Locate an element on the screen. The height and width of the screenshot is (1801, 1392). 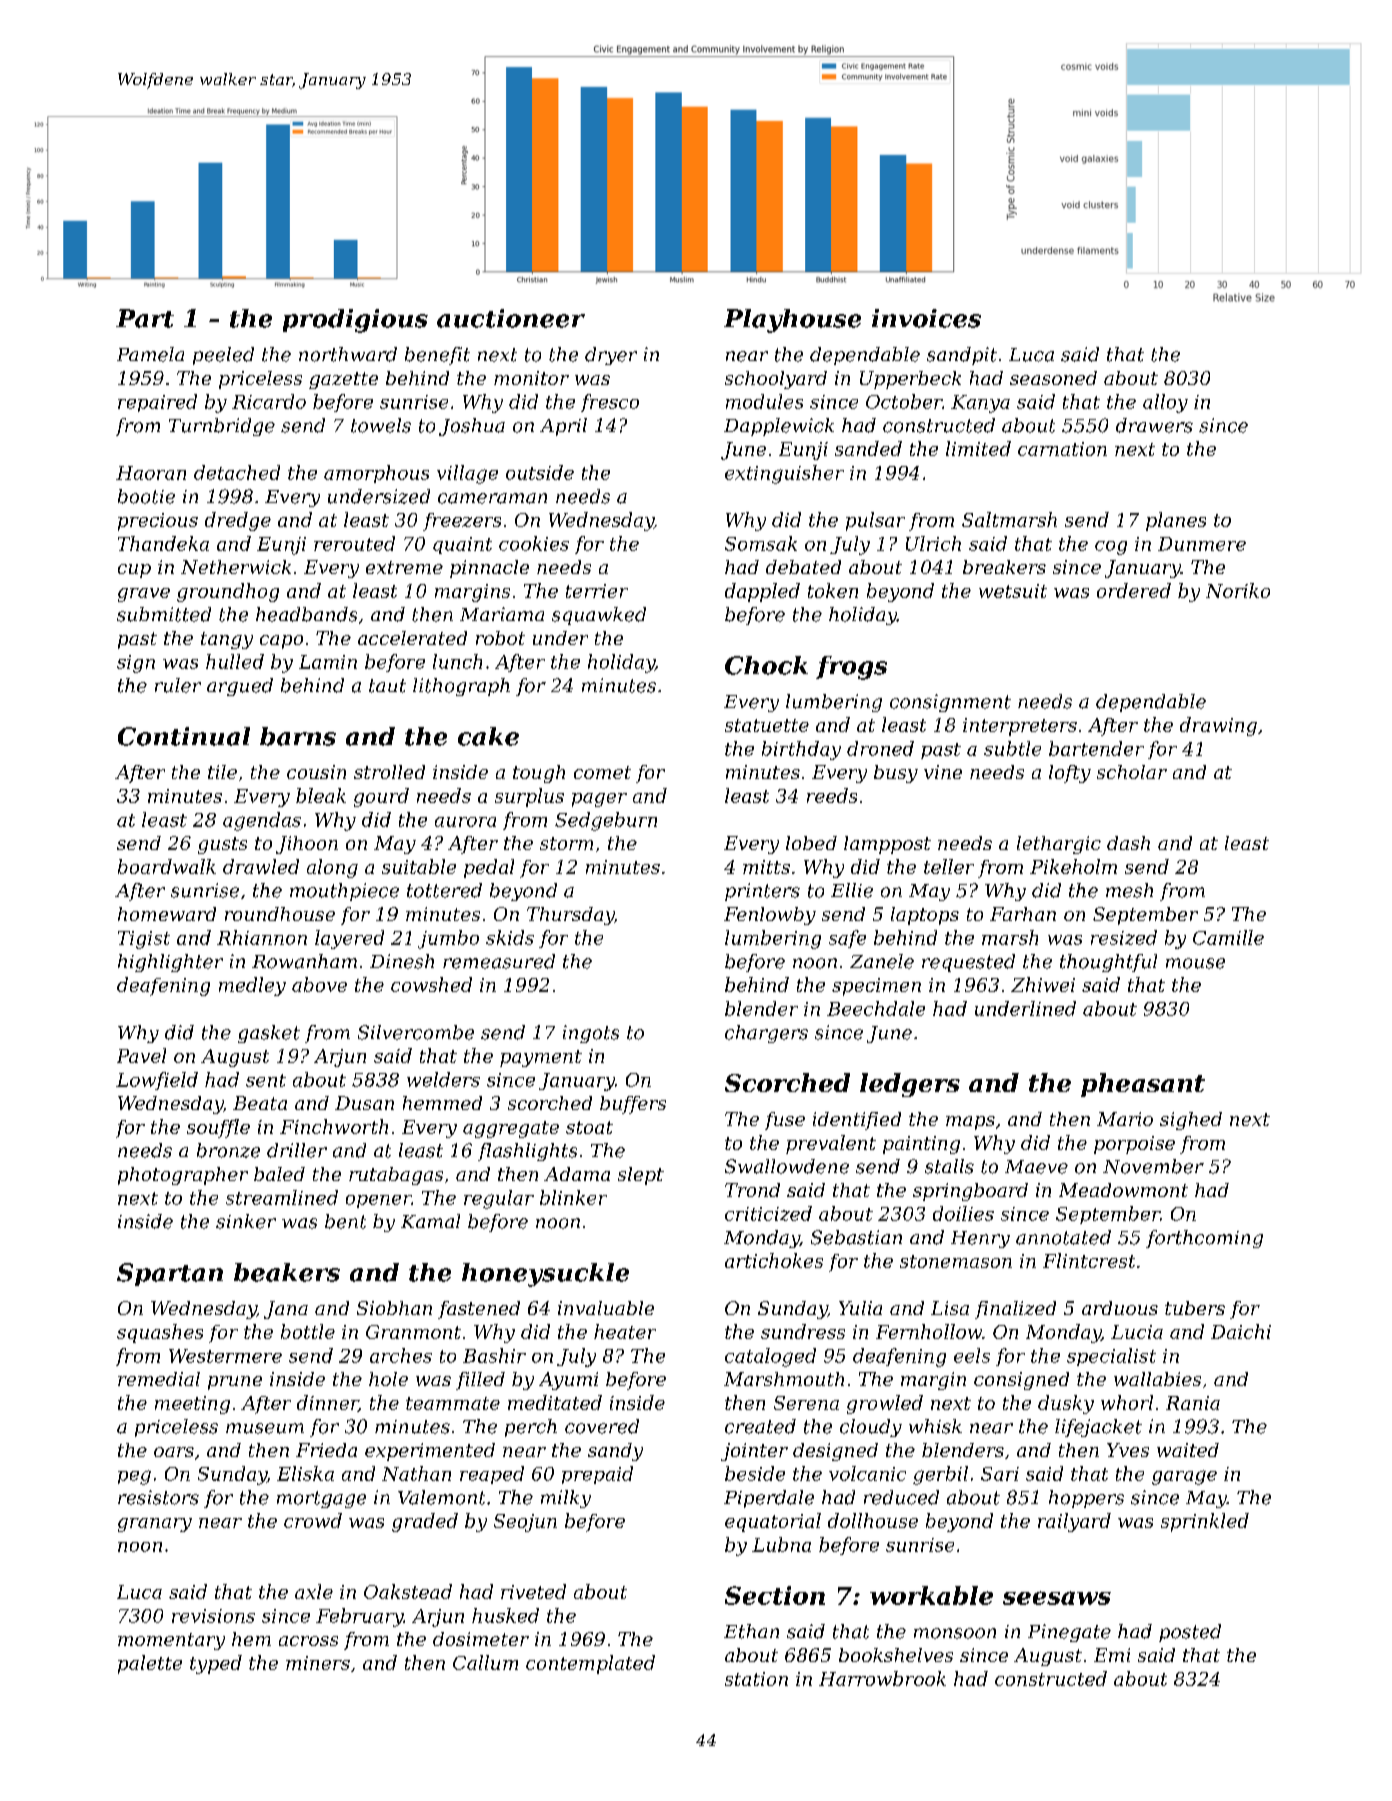
dollhouse is located at coordinates (873, 1520).
